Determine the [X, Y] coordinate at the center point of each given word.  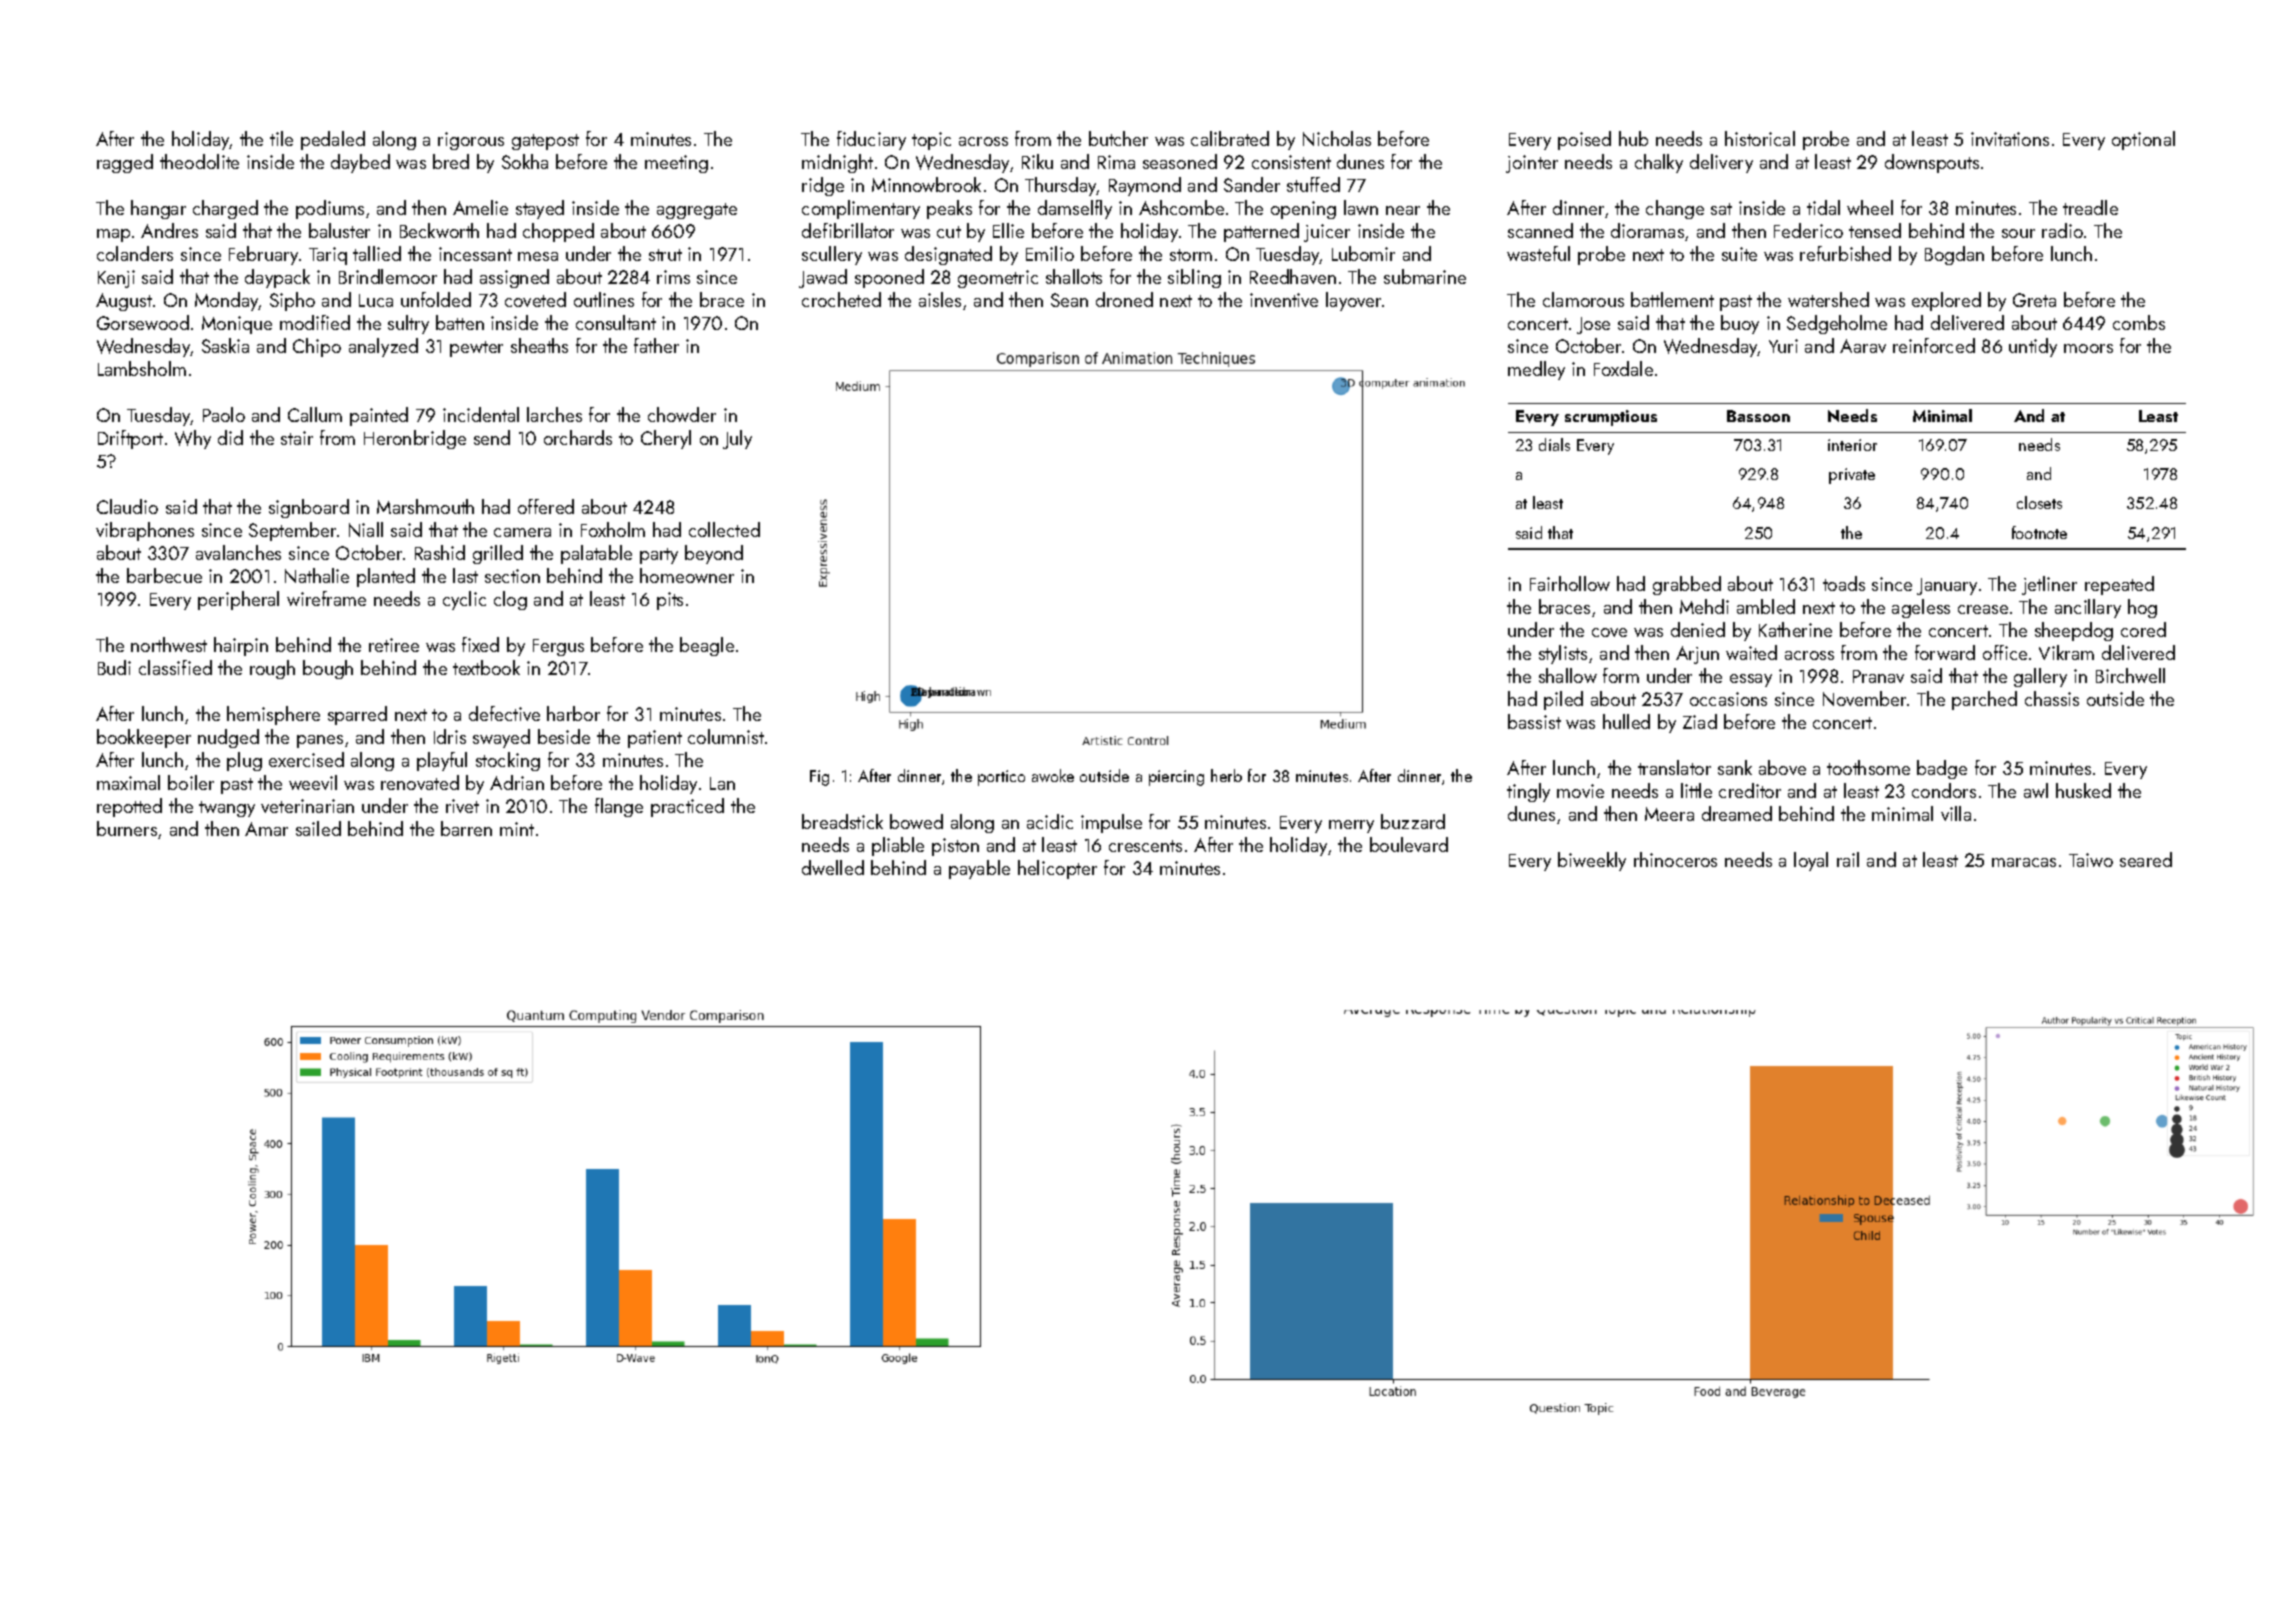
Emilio [1050, 253]
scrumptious [1611, 418]
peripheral [238, 600]
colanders [135, 253]
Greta [2034, 300]
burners [127, 828]
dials [1554, 444]
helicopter [1057, 869]
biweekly [1592, 861]
